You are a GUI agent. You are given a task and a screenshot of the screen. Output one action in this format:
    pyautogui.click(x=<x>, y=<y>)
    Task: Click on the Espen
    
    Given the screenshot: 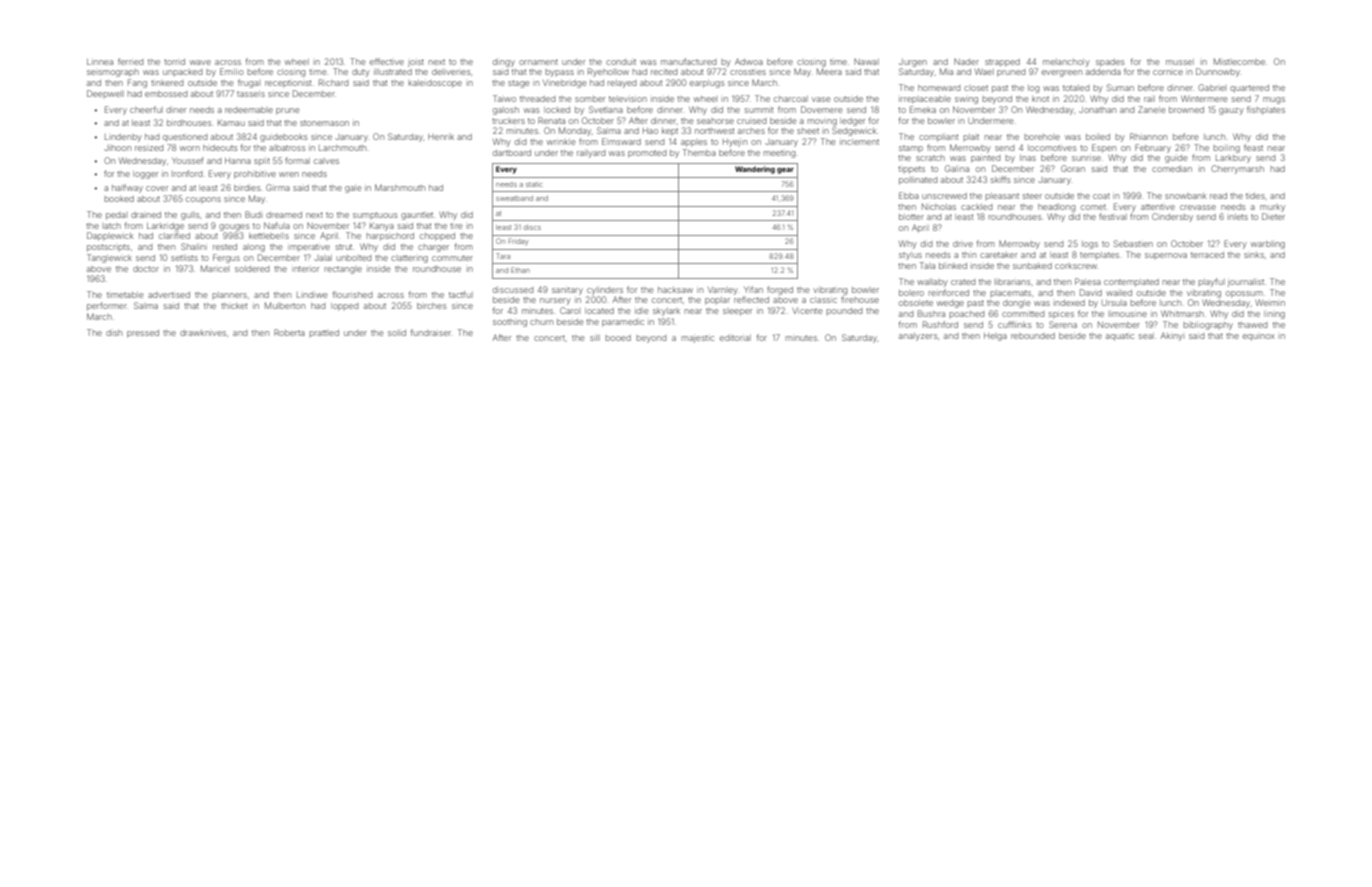 What is the action you would take?
    pyautogui.click(x=1104, y=148)
